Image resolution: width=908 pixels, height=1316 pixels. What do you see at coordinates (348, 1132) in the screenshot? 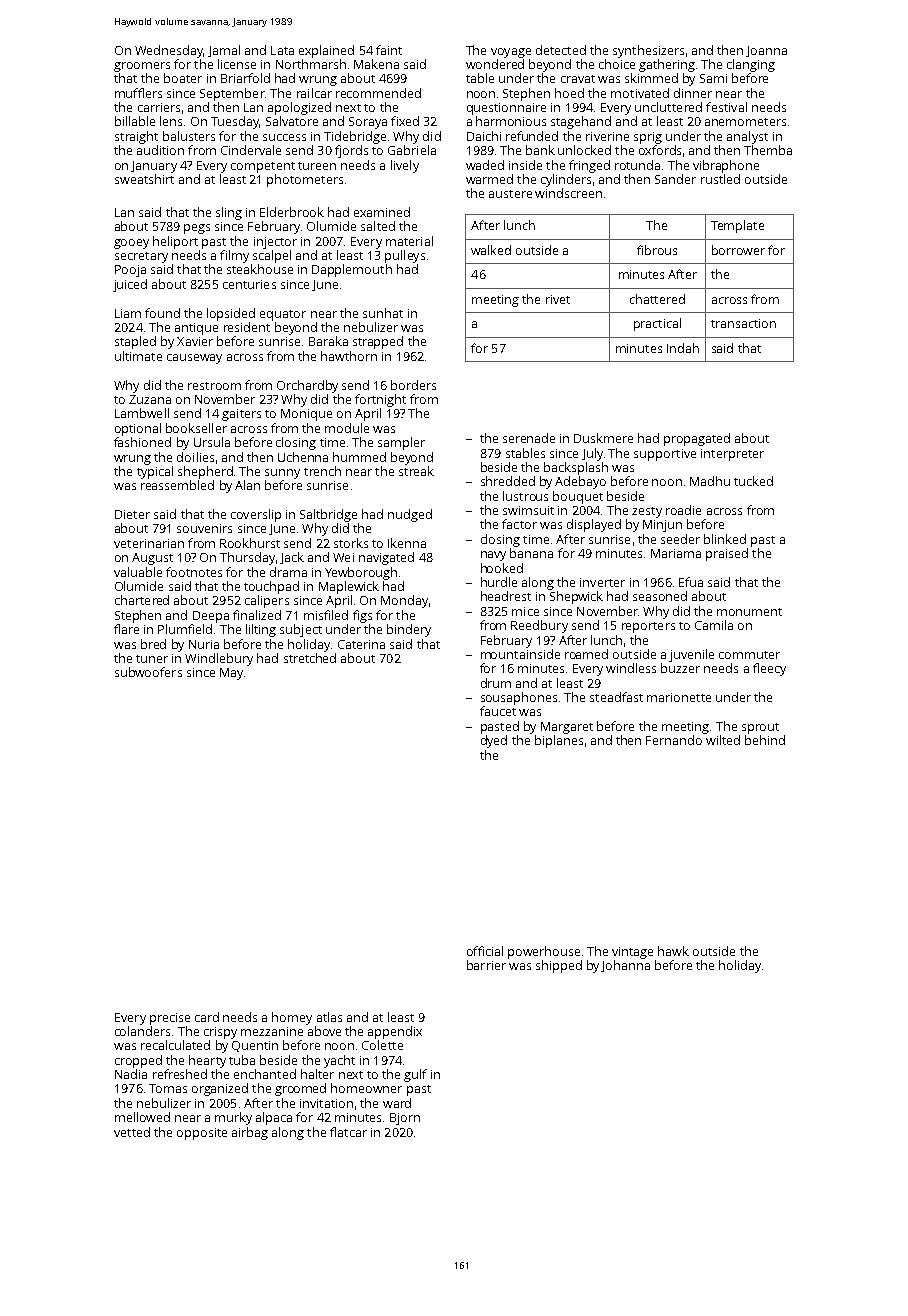
I see `flatcar` at bounding box center [348, 1132].
